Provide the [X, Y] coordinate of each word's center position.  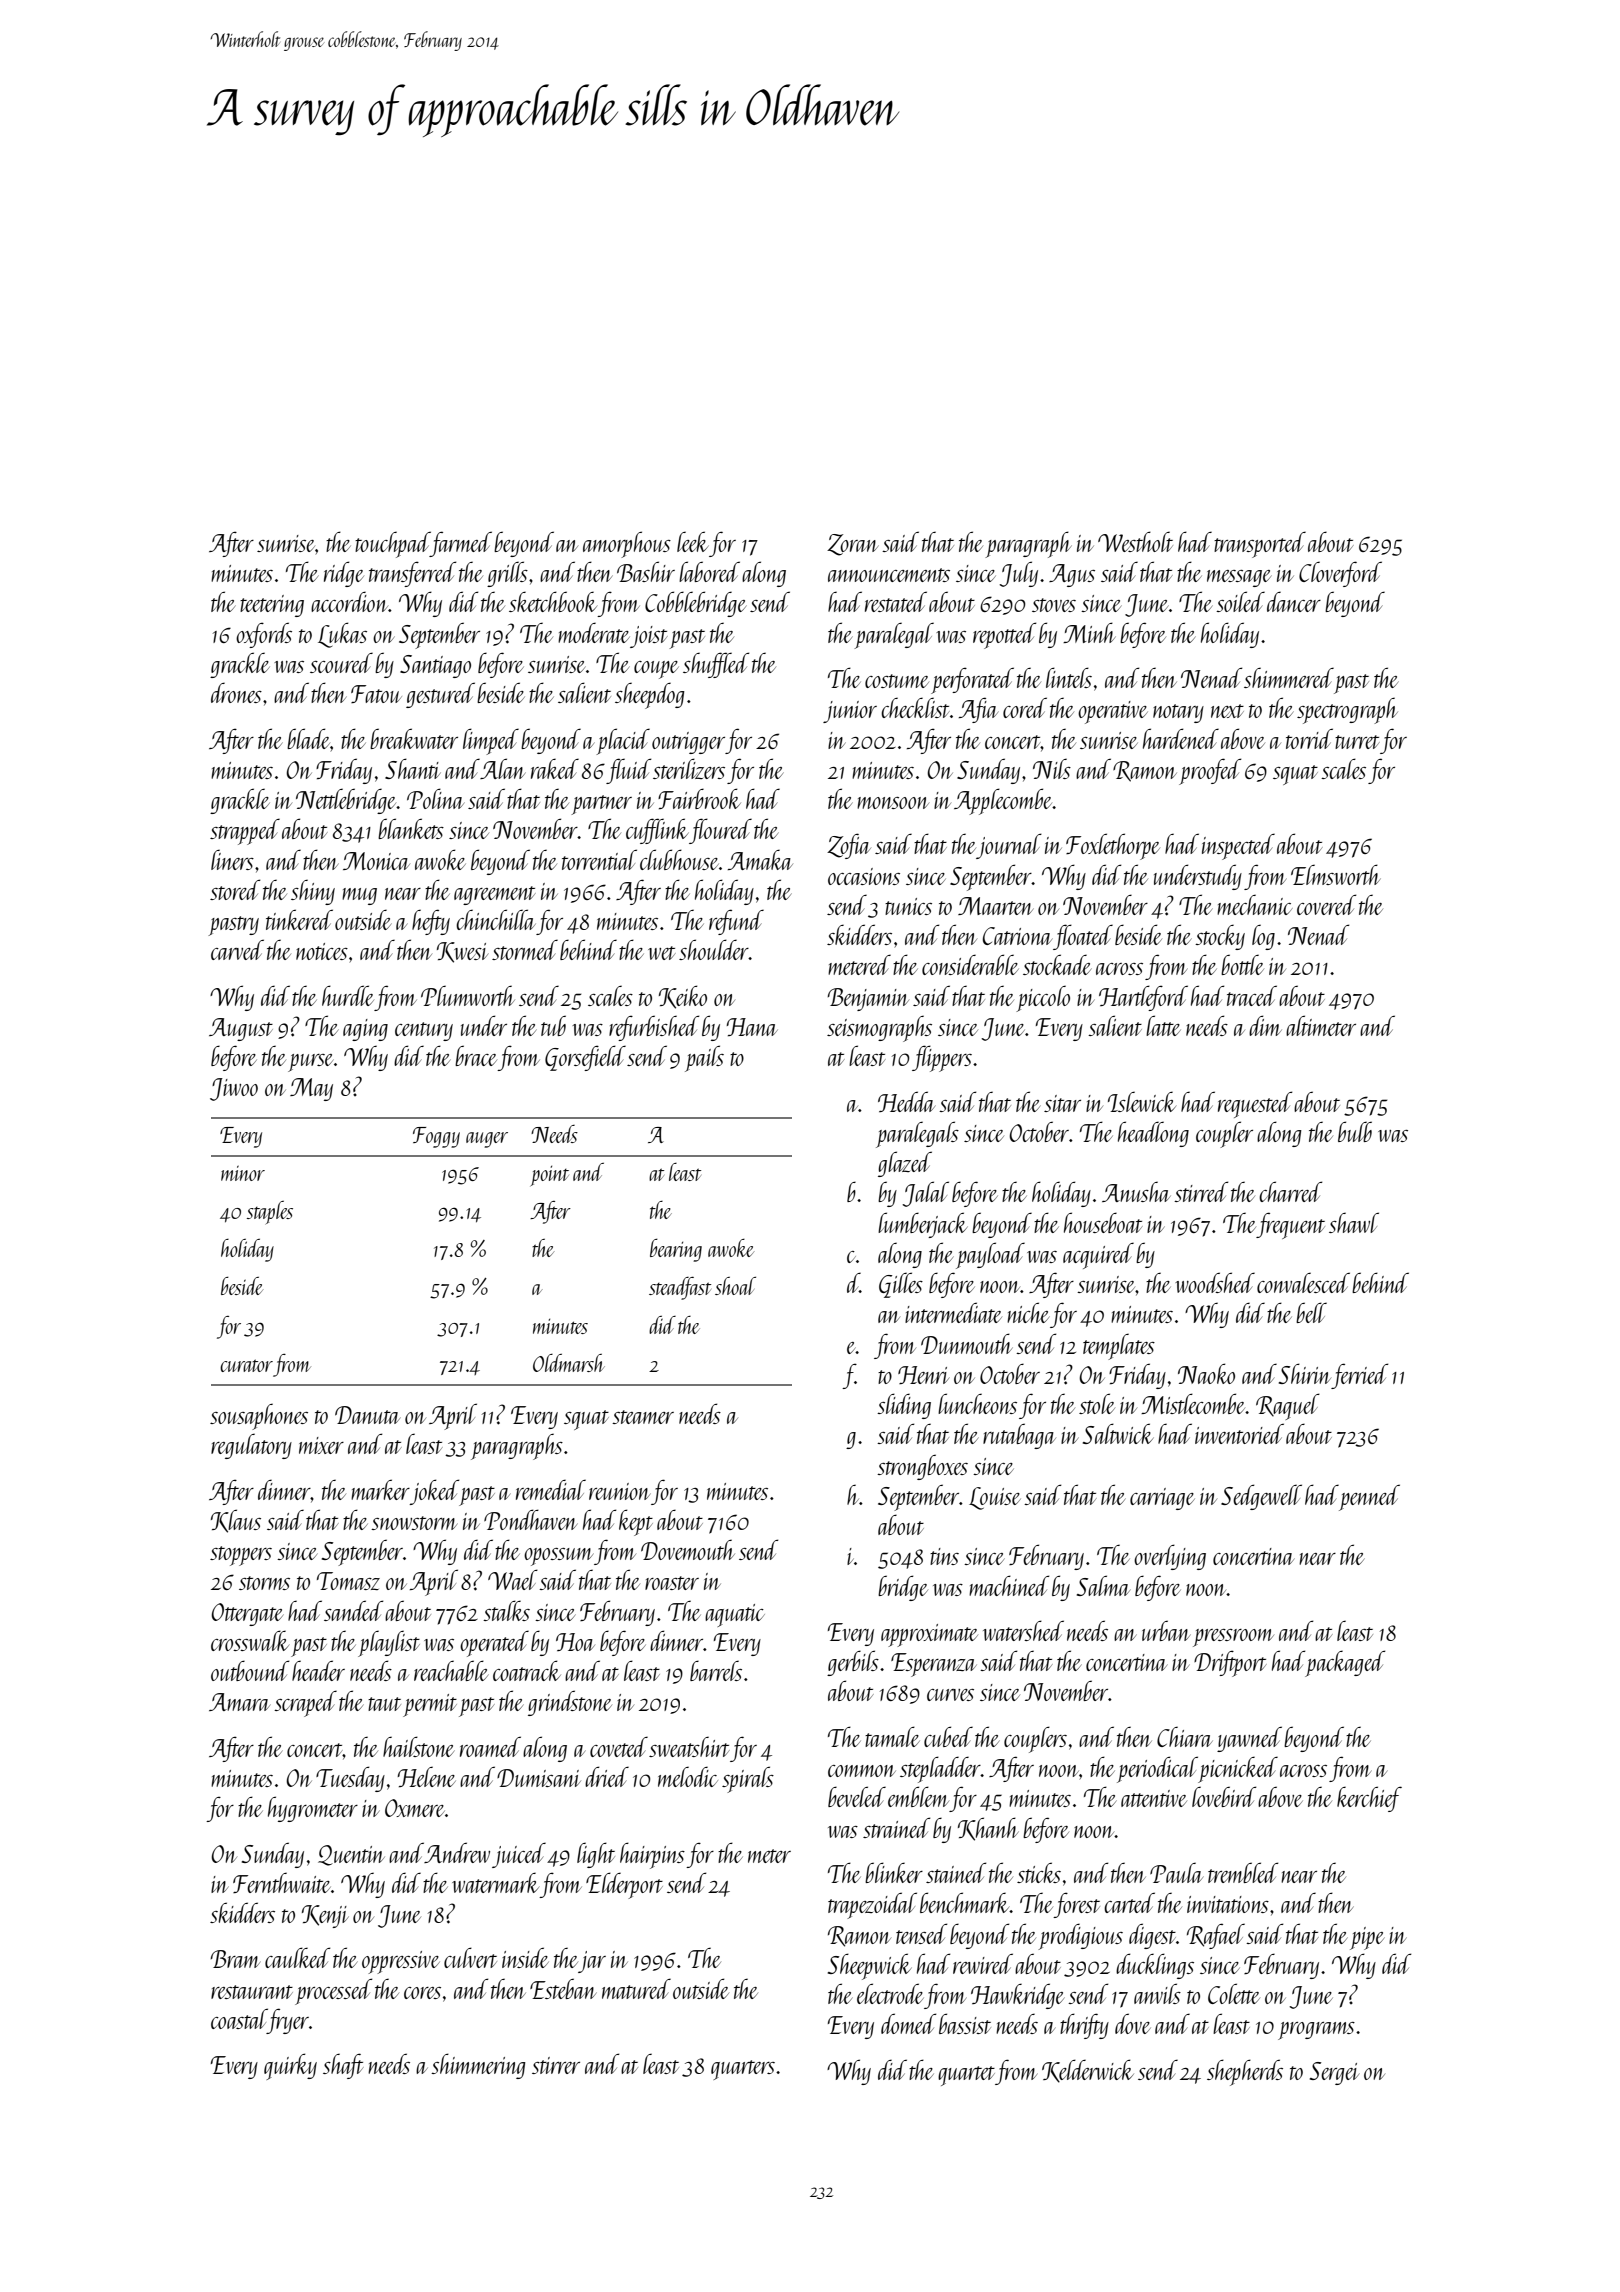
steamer [643, 1417]
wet [662, 953]
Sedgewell [1261, 1497]
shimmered [1289, 677]
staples [270, 1213]
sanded [354, 1610]
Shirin [1305, 1373]
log [1263, 937]
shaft [343, 2066]
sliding [904, 1406]
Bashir [646, 571]
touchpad [392, 545]
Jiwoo [234, 1089]
